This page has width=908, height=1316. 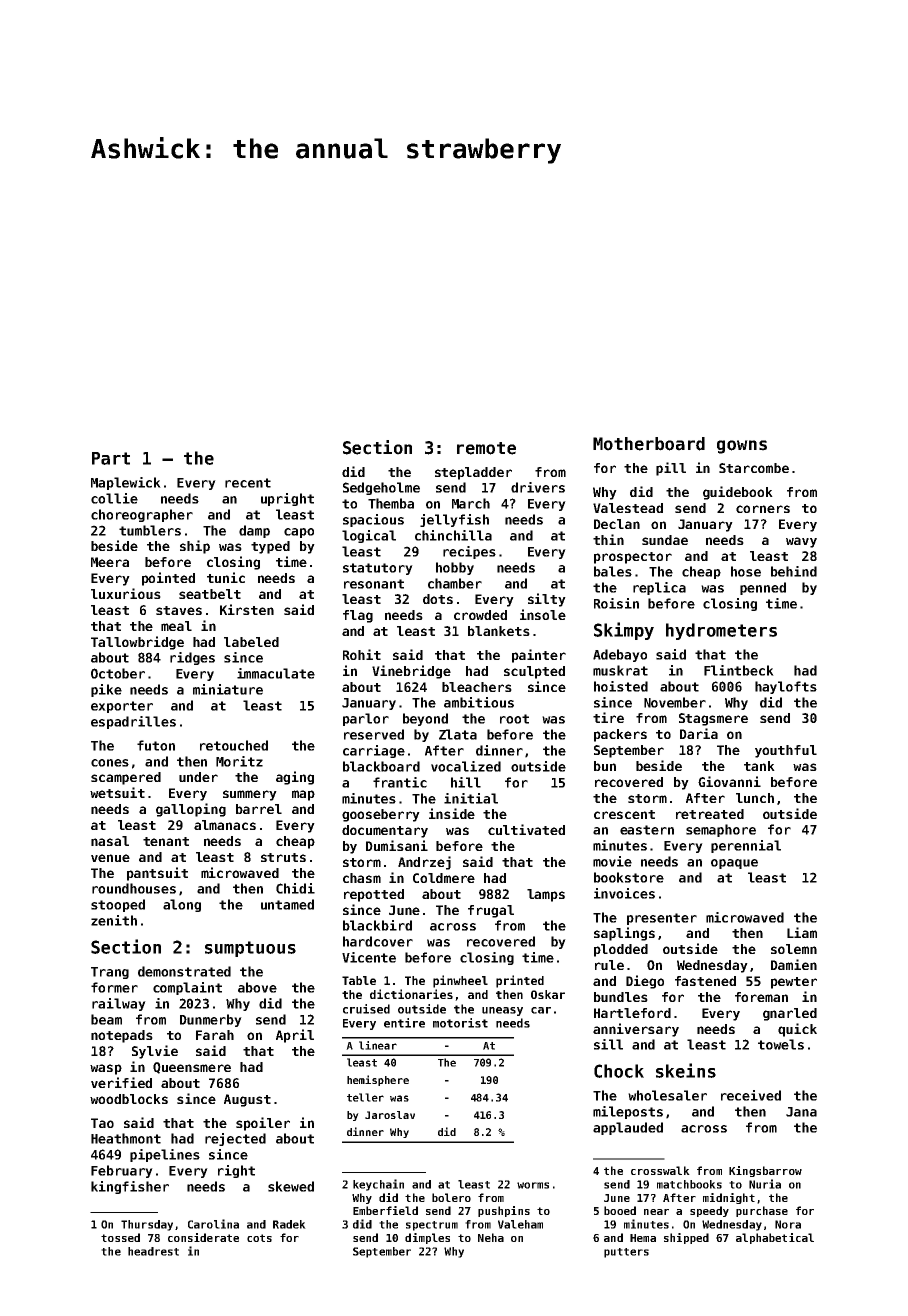 I want to click on blackbird, so click(x=377, y=925).
